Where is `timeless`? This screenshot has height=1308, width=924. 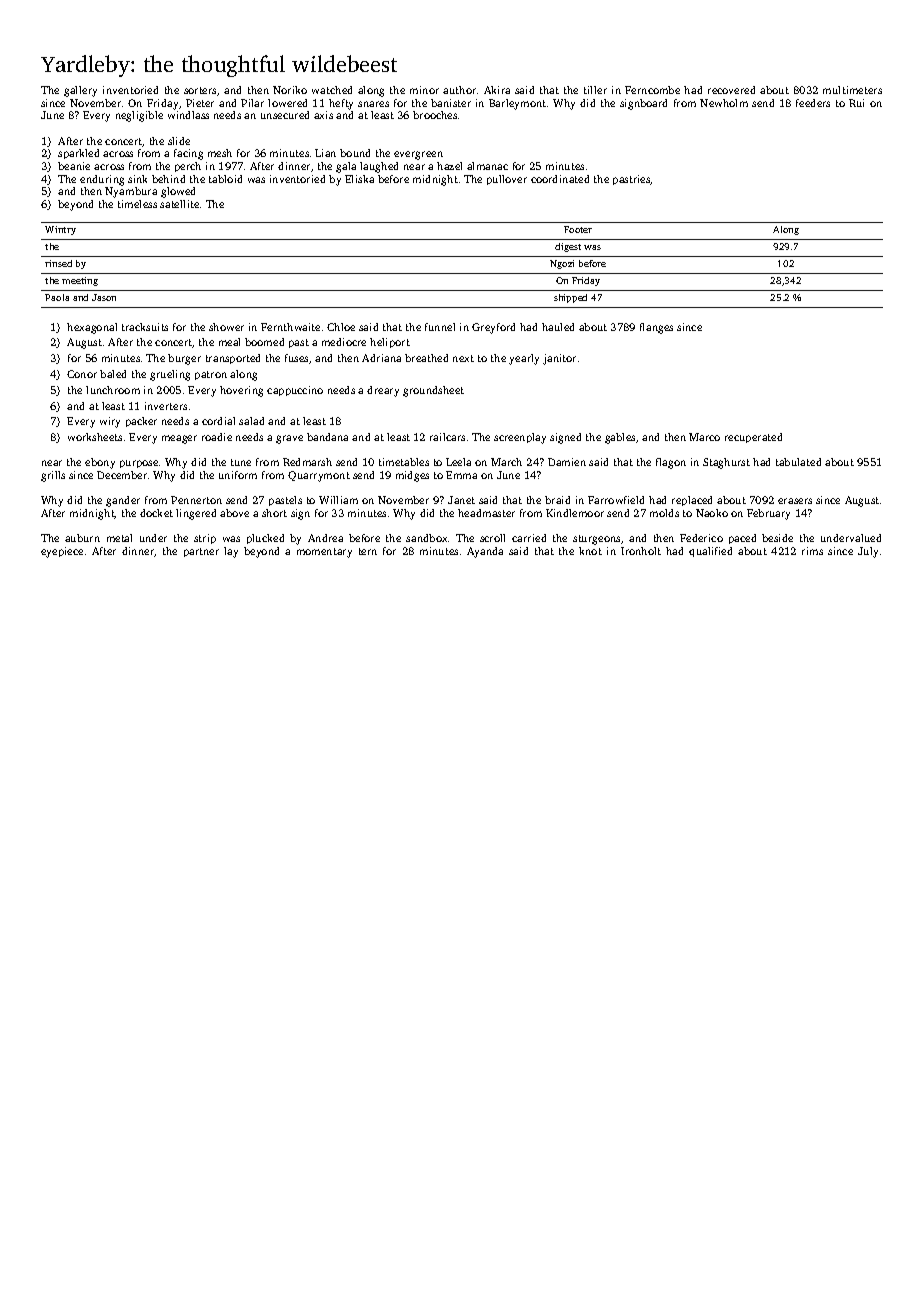 timeless is located at coordinates (137, 204).
